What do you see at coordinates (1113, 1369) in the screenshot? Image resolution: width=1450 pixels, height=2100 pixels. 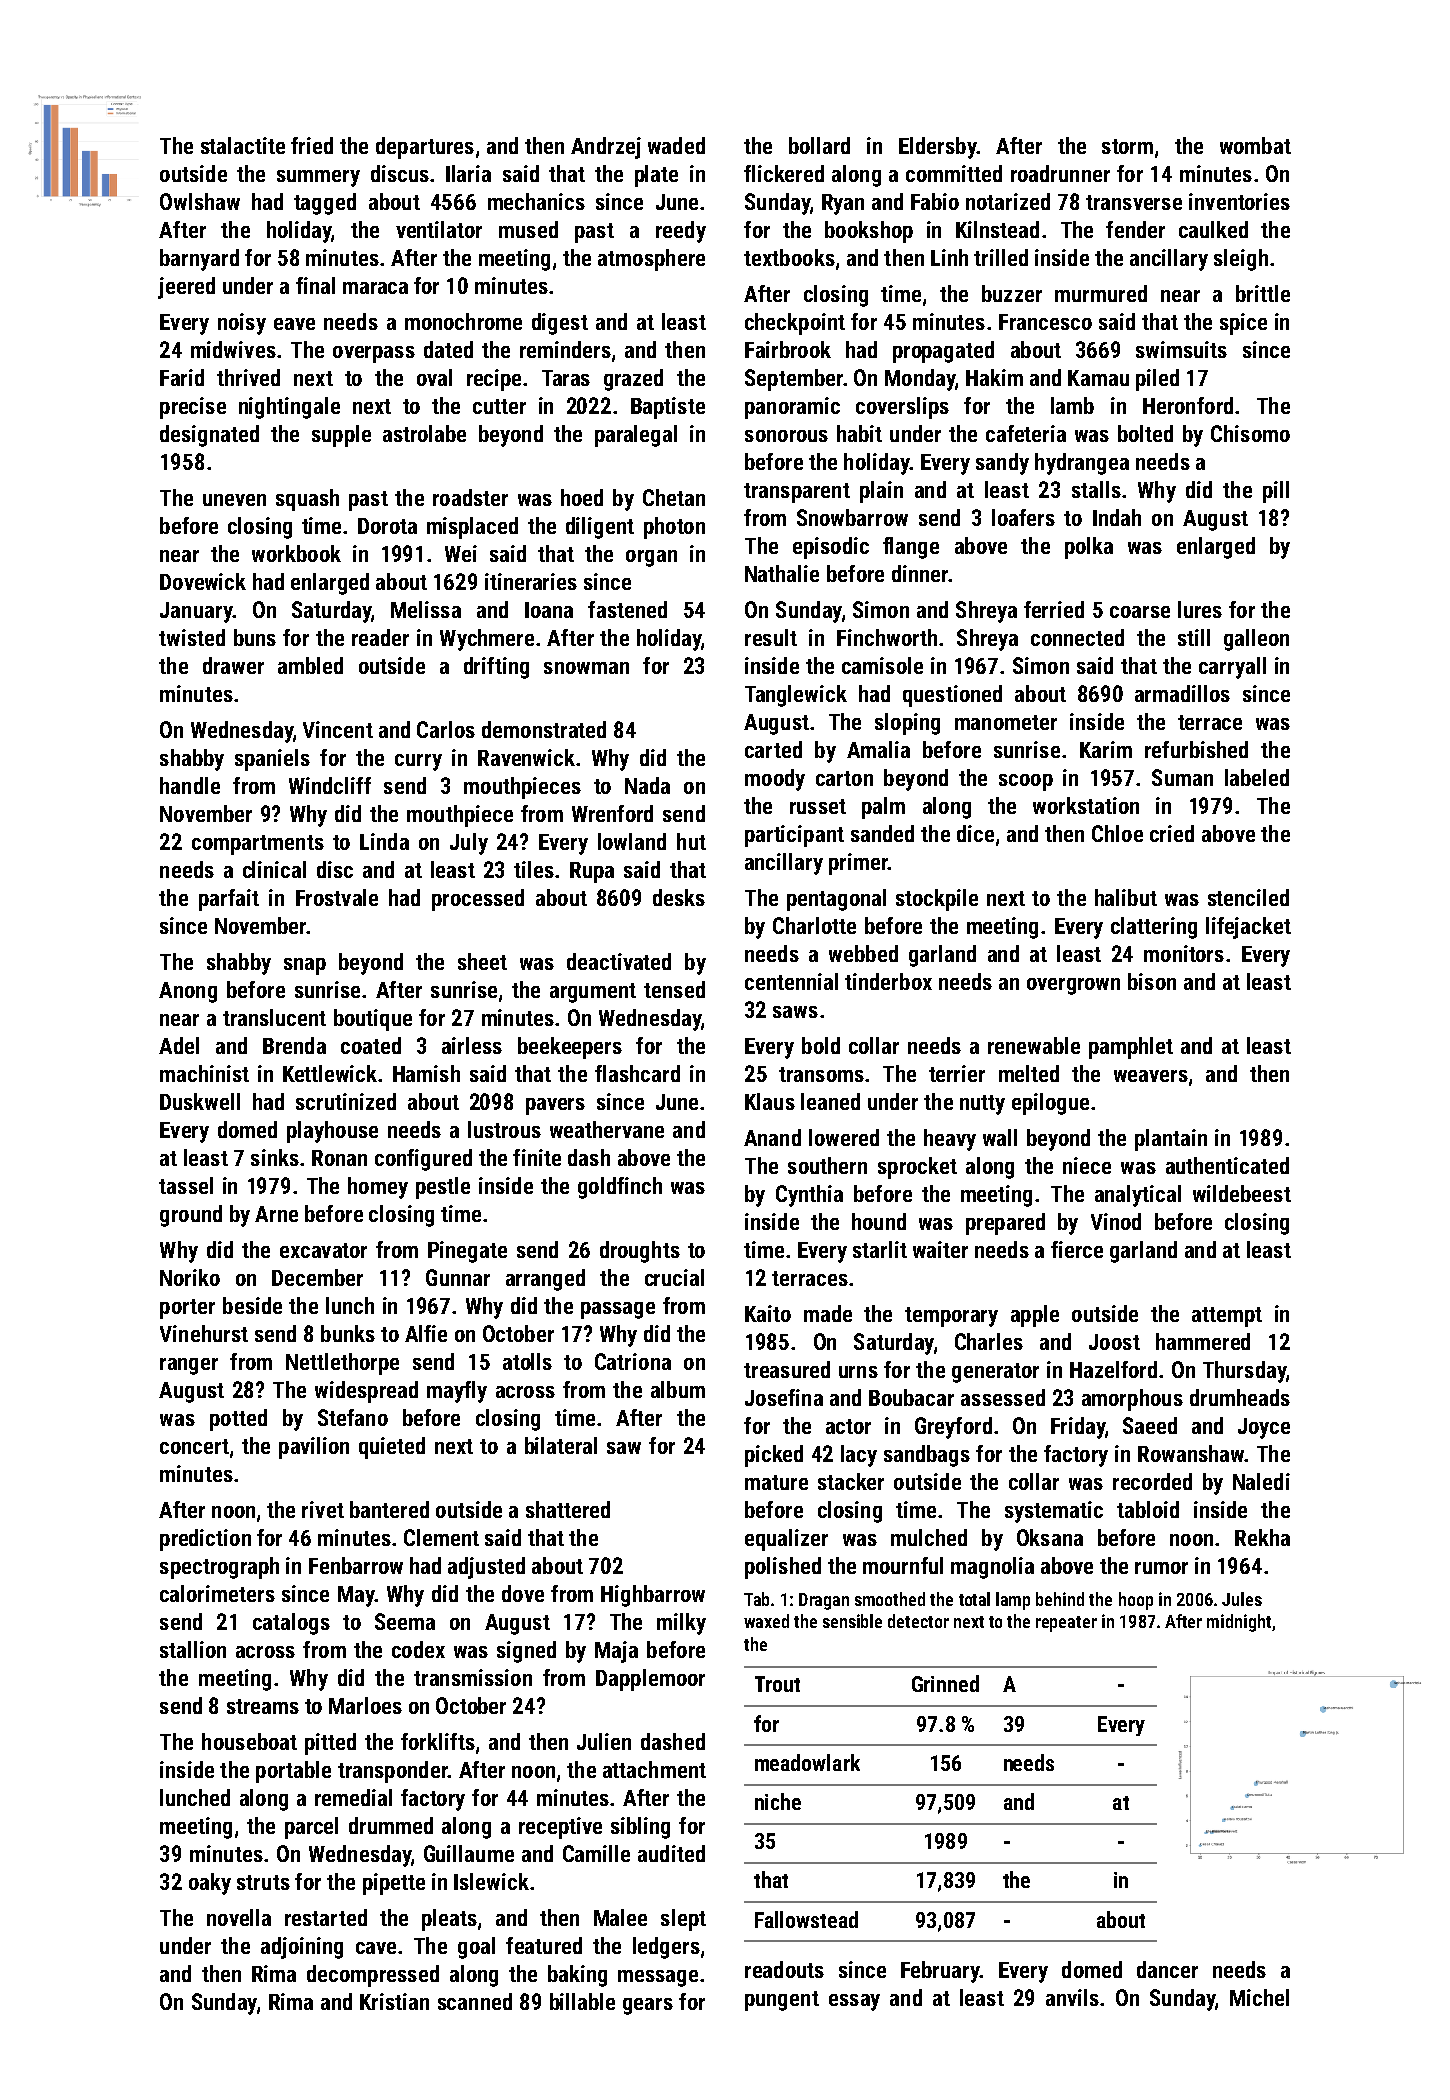 I see `Hazelford` at bounding box center [1113, 1369].
